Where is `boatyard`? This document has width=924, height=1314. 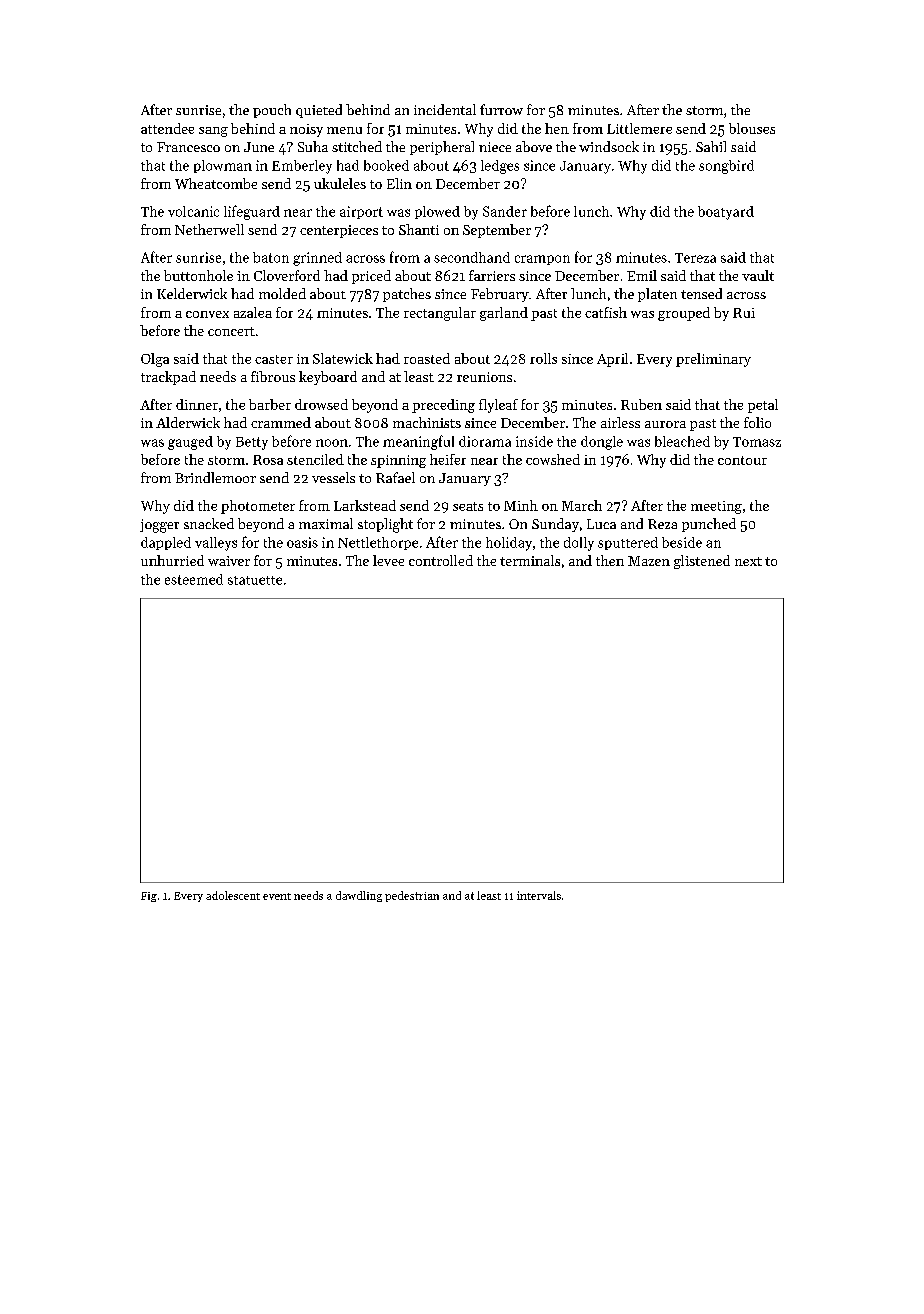
boatyard is located at coordinates (726, 213).
